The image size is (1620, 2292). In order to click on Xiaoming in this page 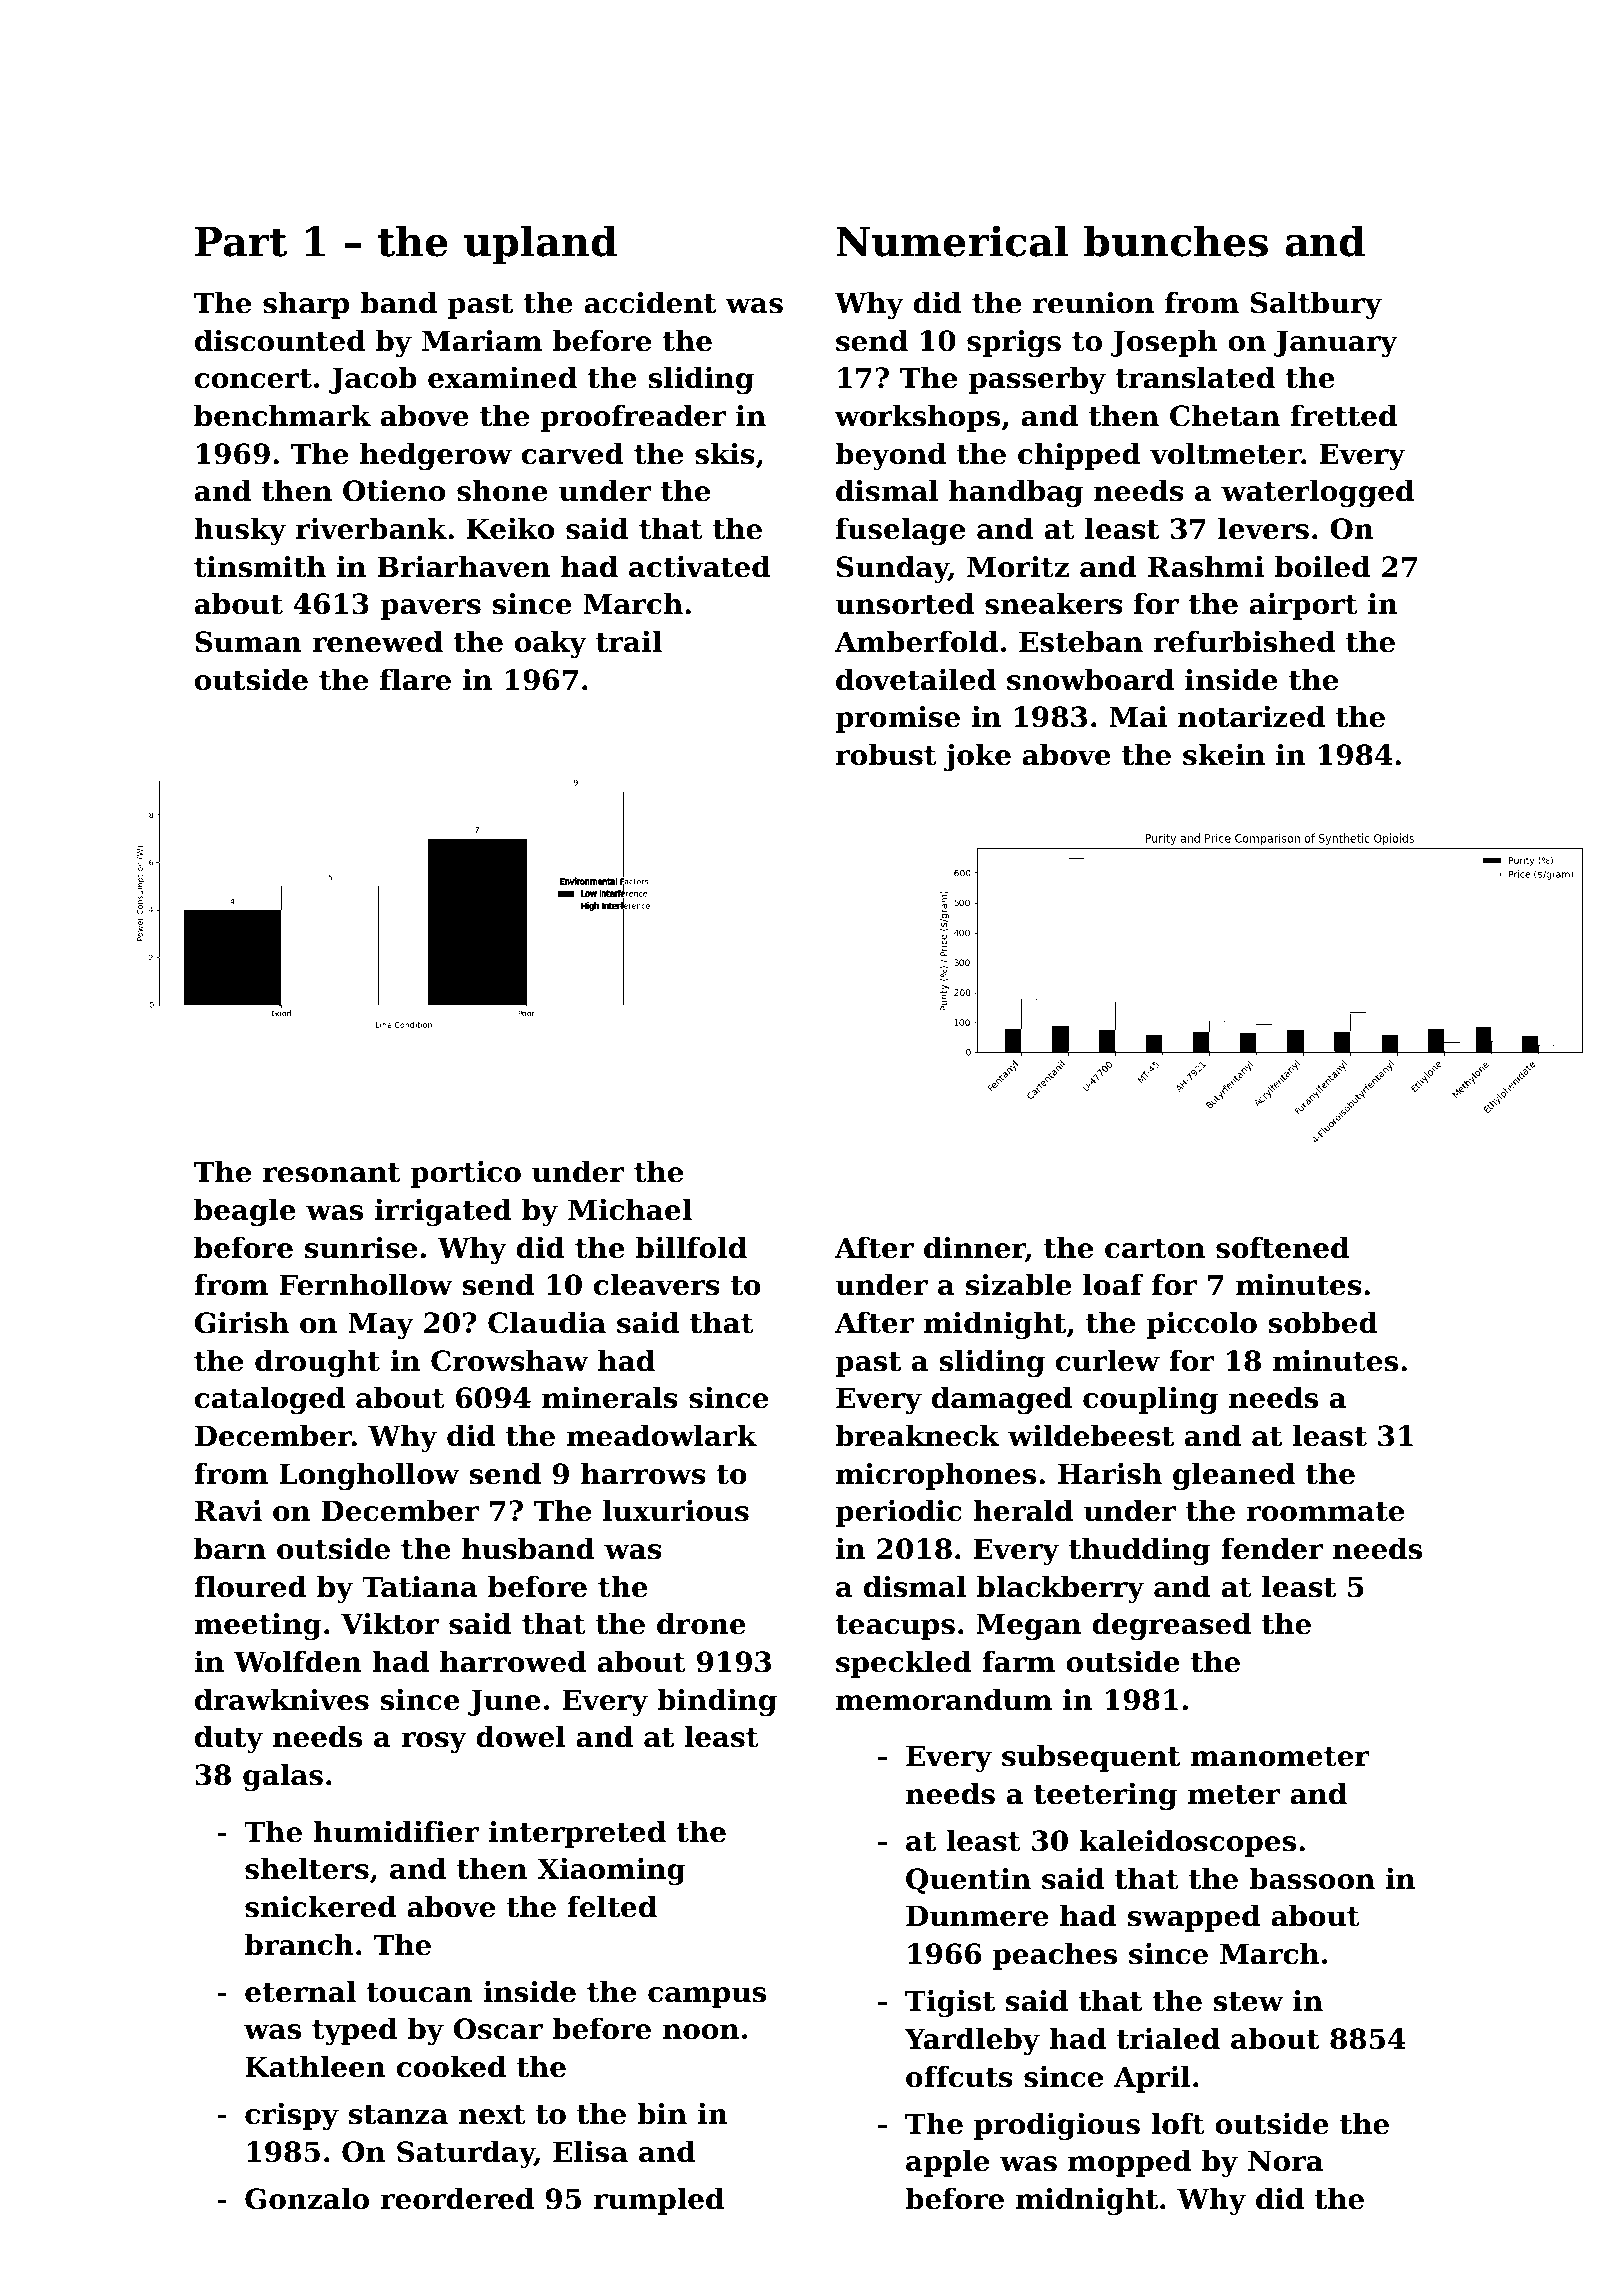, I will do `click(611, 1871)`.
